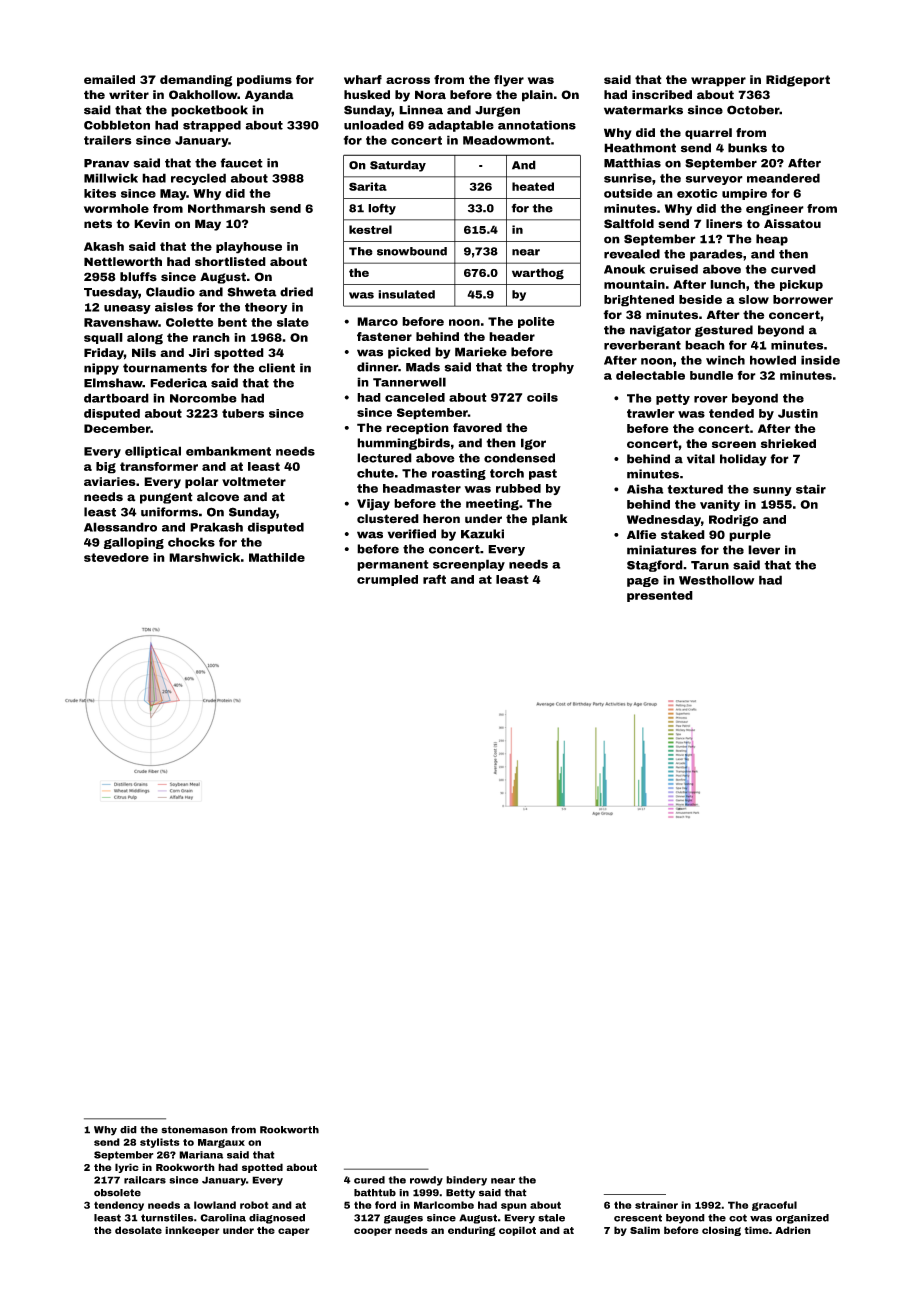 The width and height of the screenshot is (924, 1308). I want to click on exotic, so click(697, 193).
